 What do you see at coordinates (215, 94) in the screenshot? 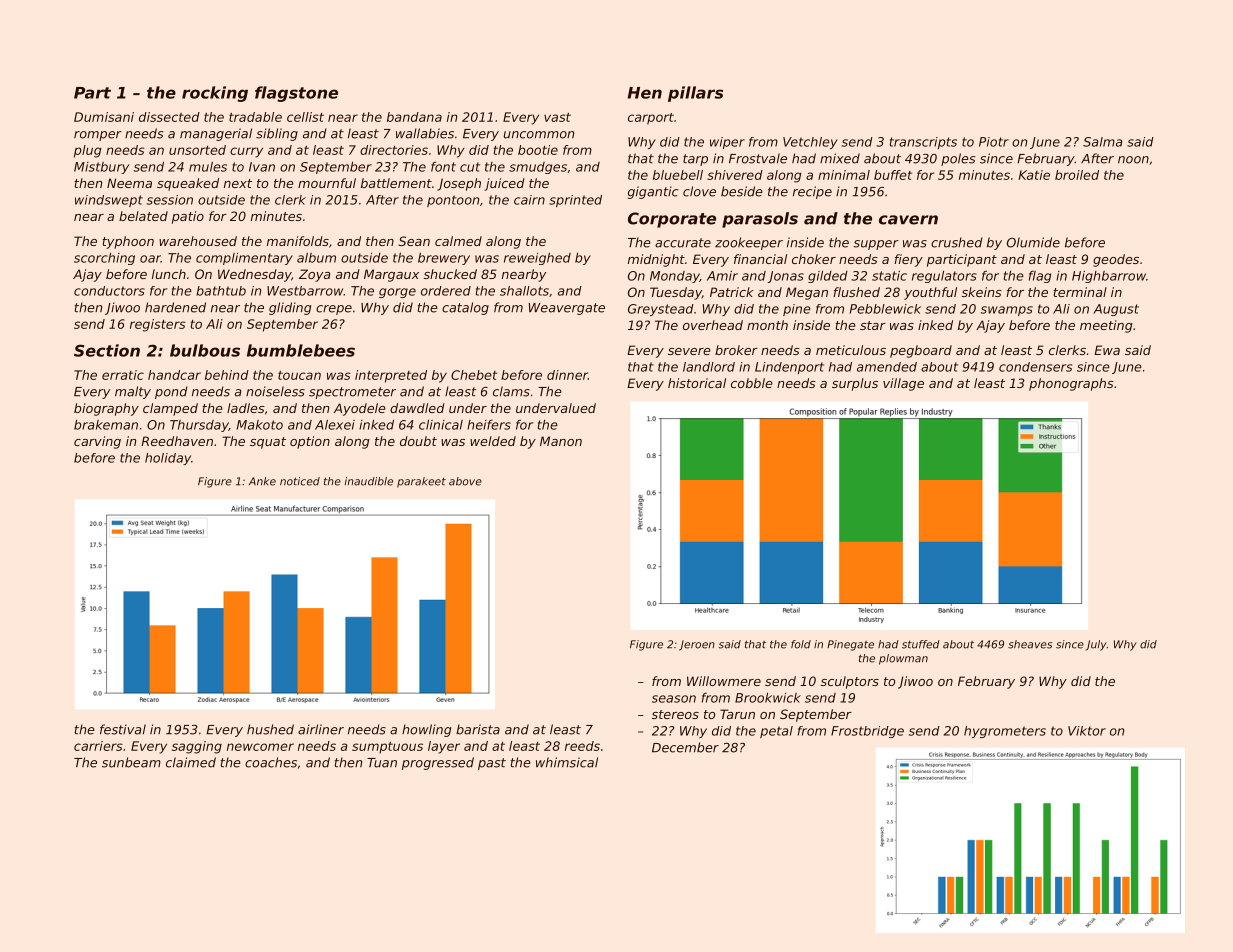
I see `rocking` at bounding box center [215, 94].
